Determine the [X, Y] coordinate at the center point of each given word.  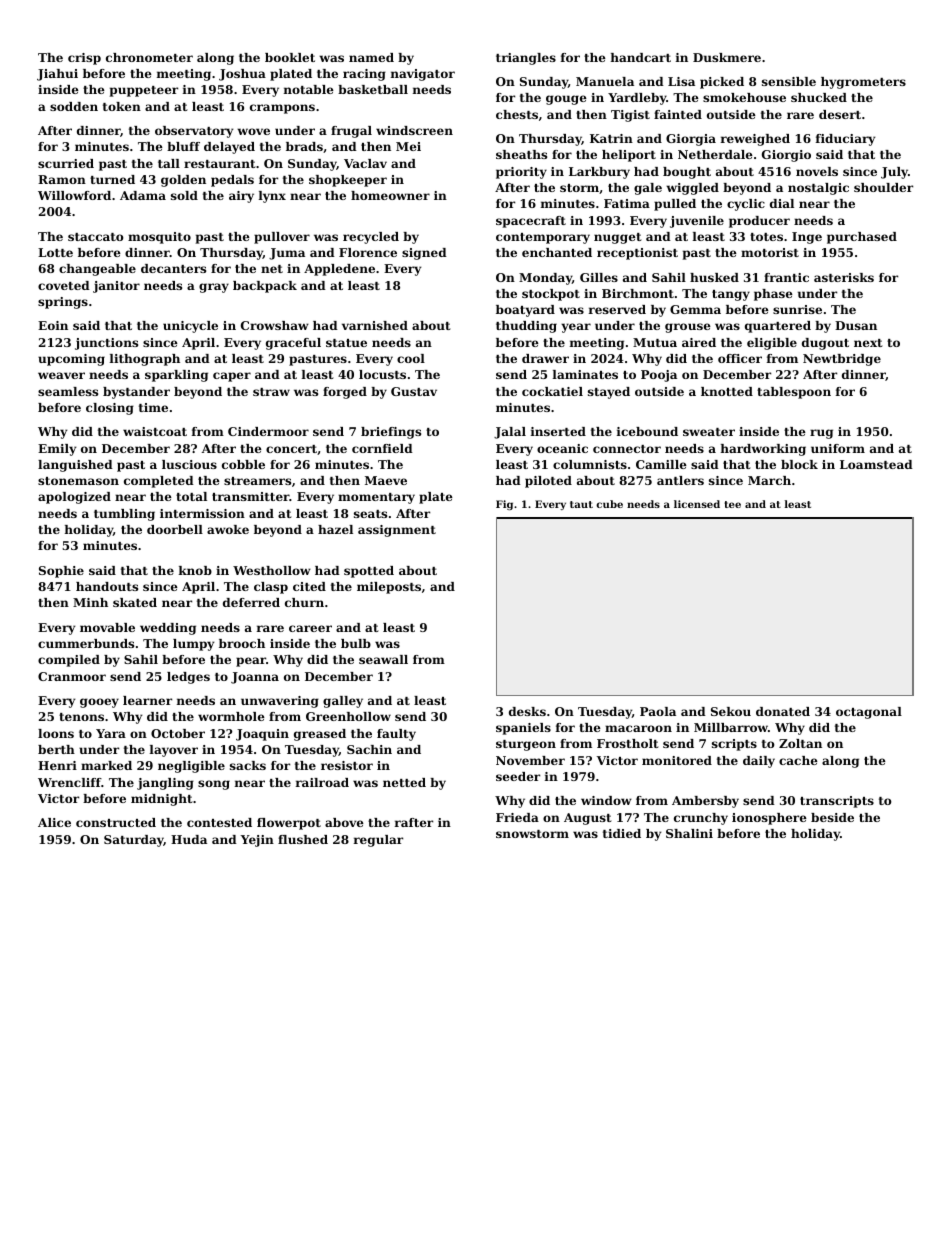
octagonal [869, 713]
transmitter [251, 496]
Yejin [257, 841]
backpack [265, 287]
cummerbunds [86, 643]
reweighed [755, 140]
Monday [545, 279]
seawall [383, 659]
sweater [709, 432]
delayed [229, 148]
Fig [504, 505]
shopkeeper [348, 181]
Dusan [856, 325]
